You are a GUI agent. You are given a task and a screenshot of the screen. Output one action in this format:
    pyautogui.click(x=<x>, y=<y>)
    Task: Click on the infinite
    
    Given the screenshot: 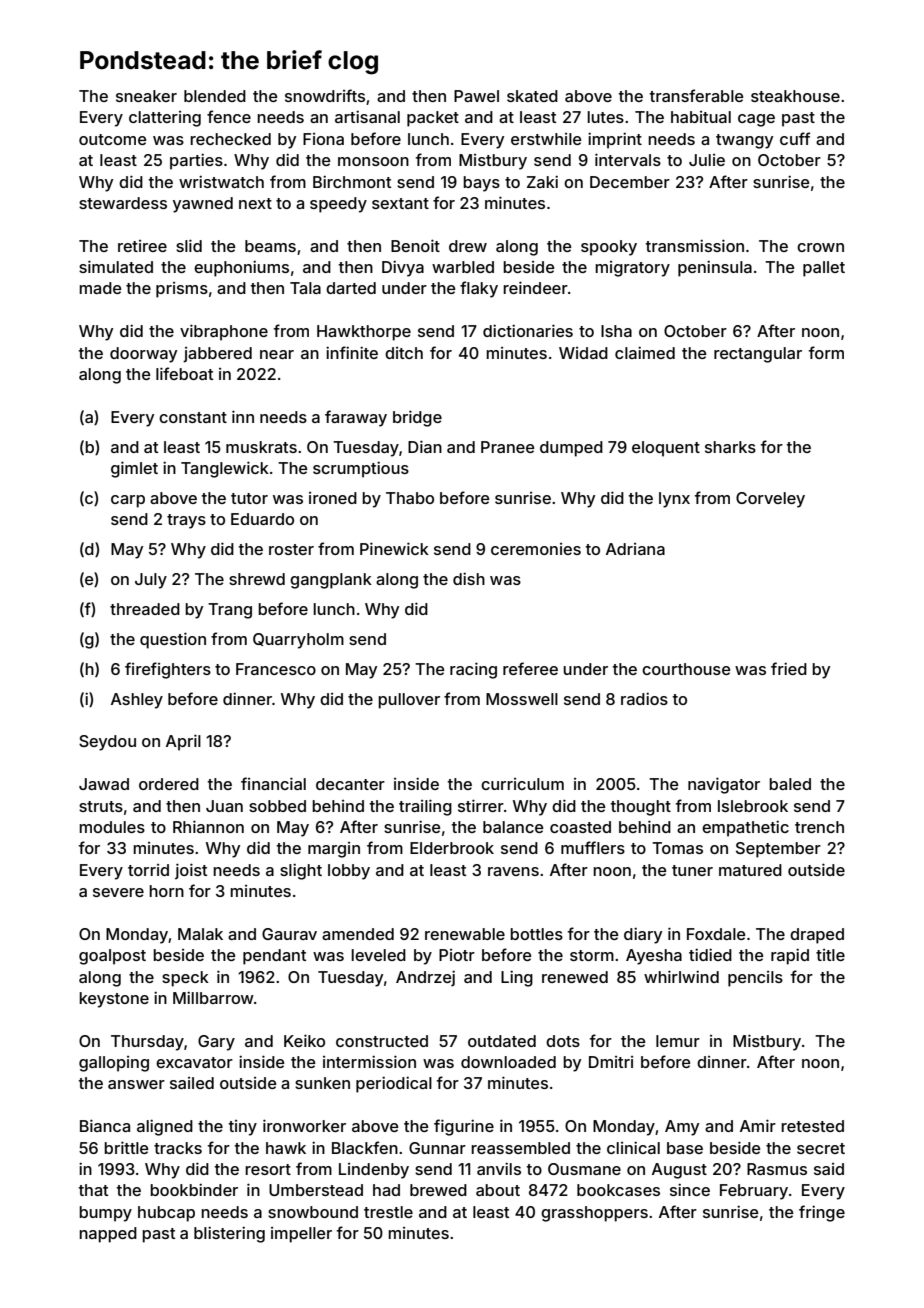 What is the action you would take?
    pyautogui.click(x=352, y=352)
